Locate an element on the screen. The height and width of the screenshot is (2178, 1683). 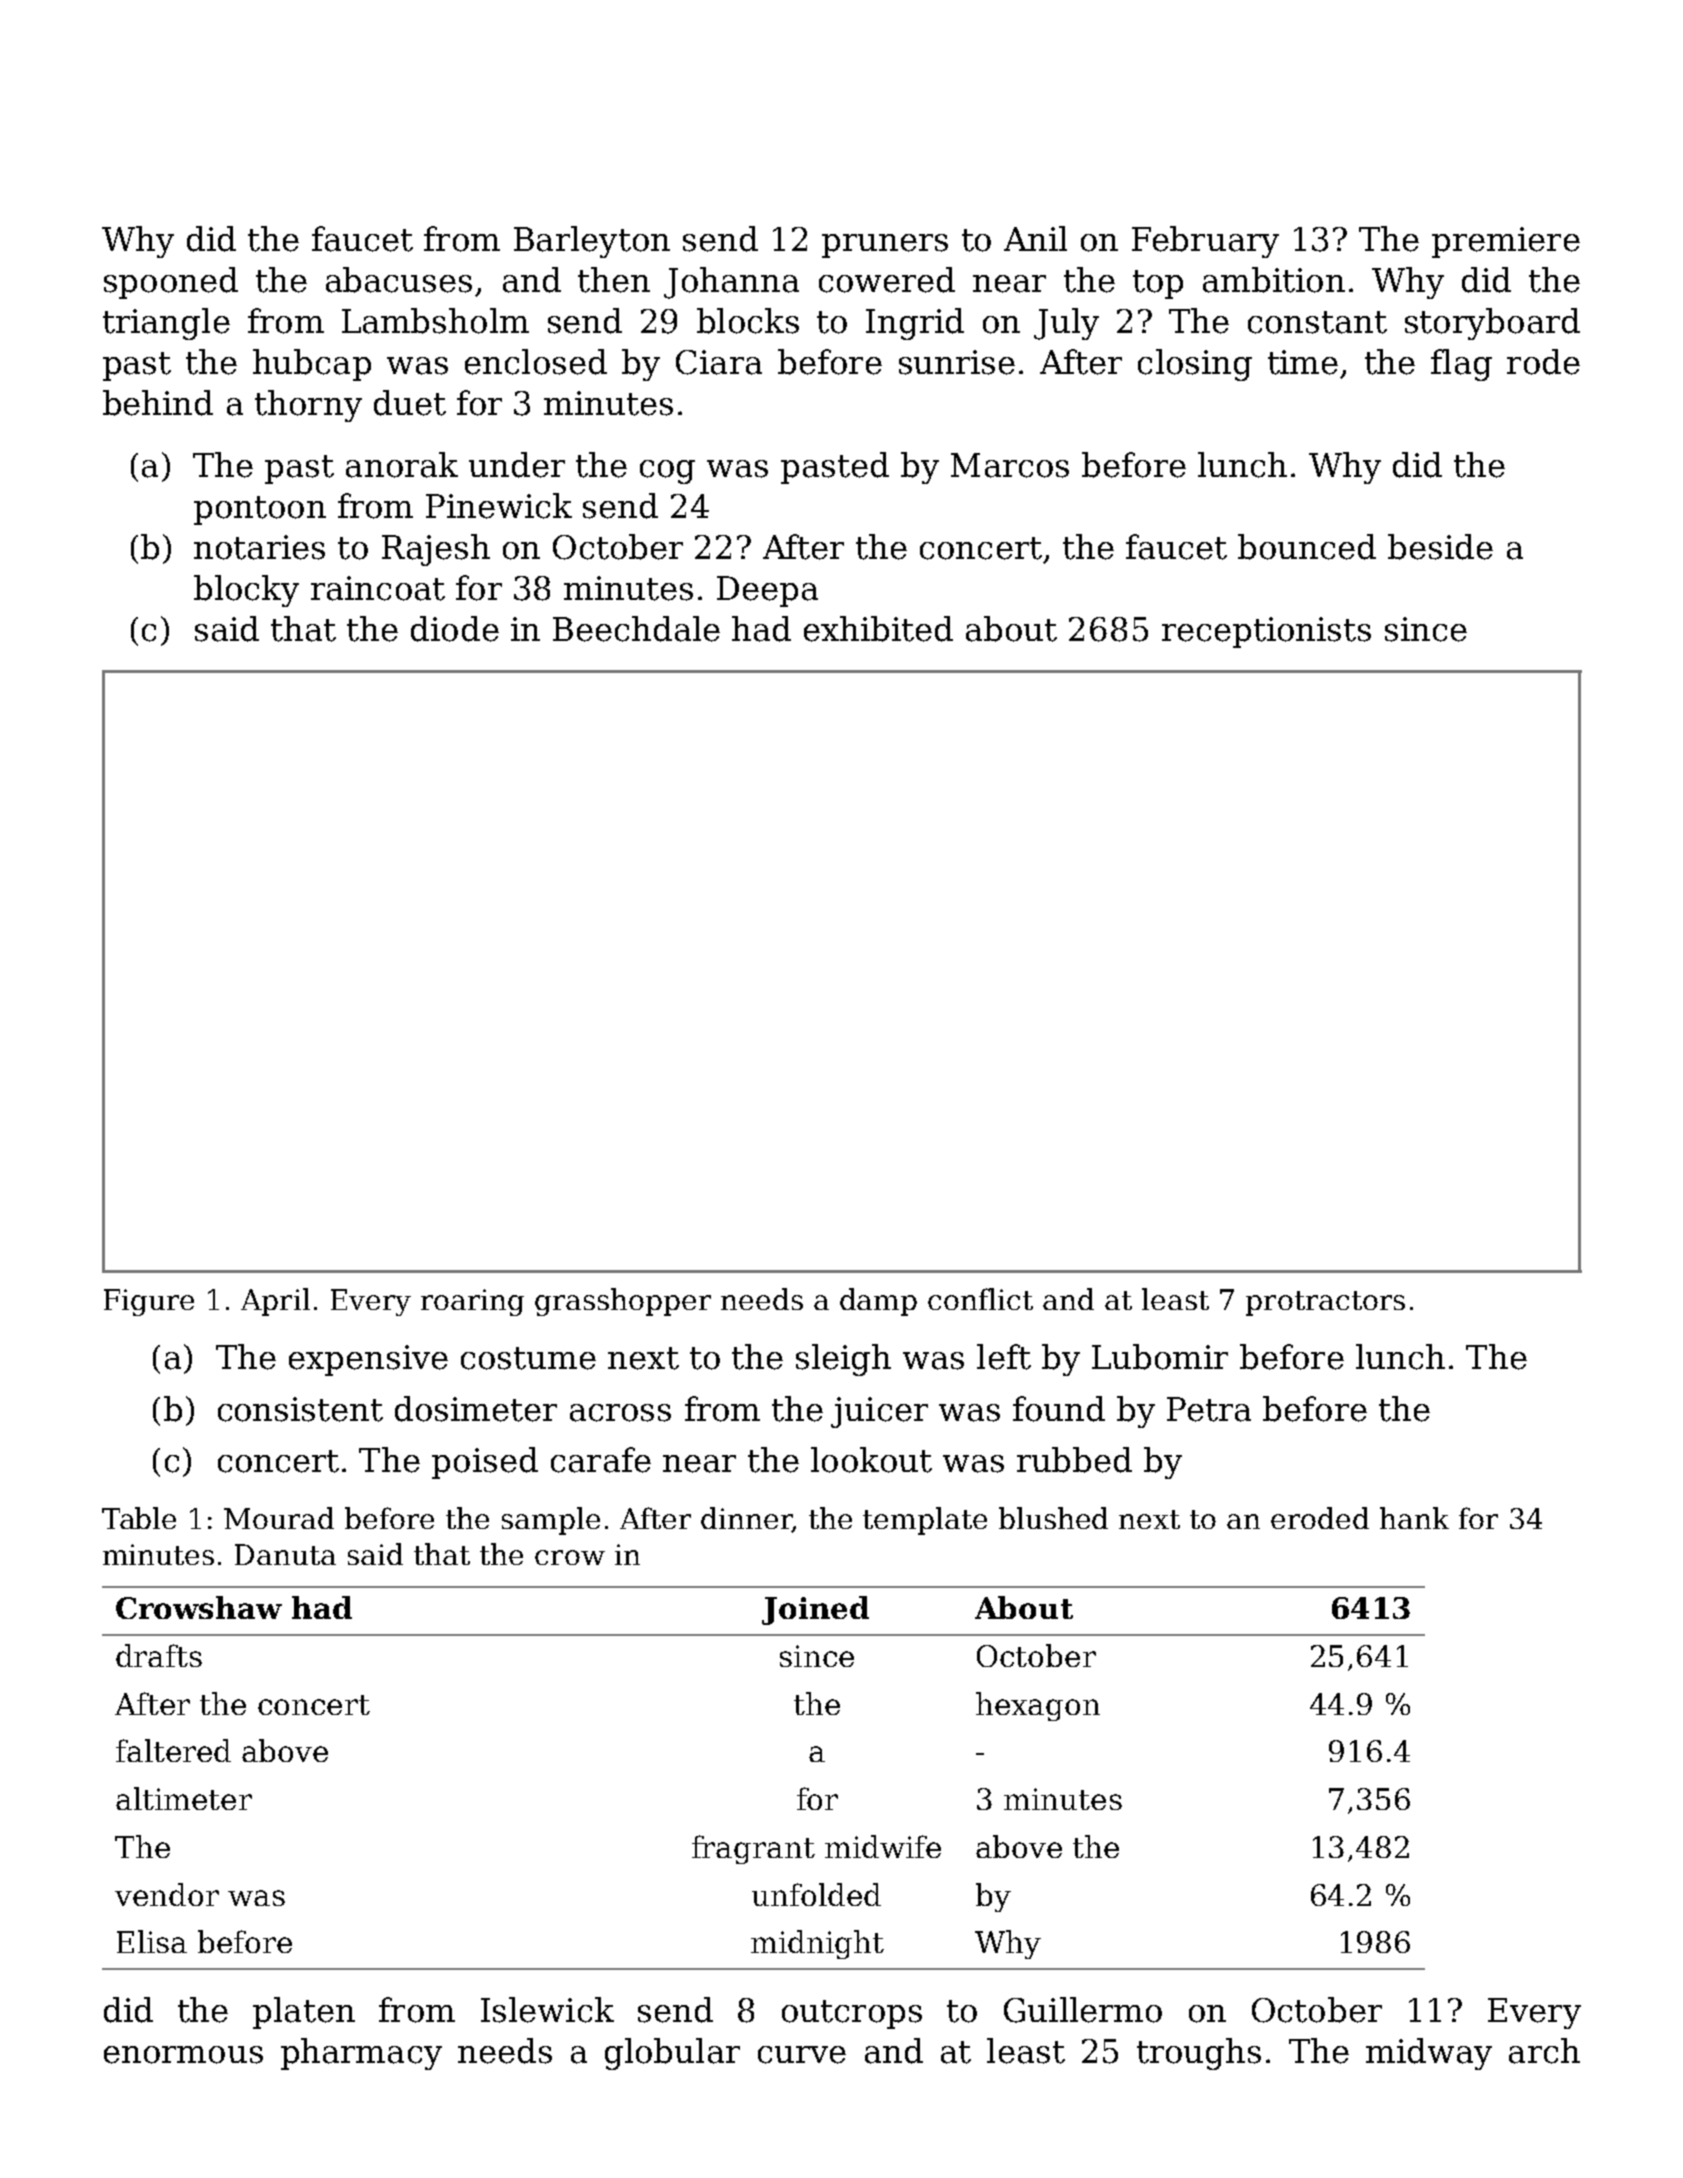
Figure is located at coordinates (149, 1302).
